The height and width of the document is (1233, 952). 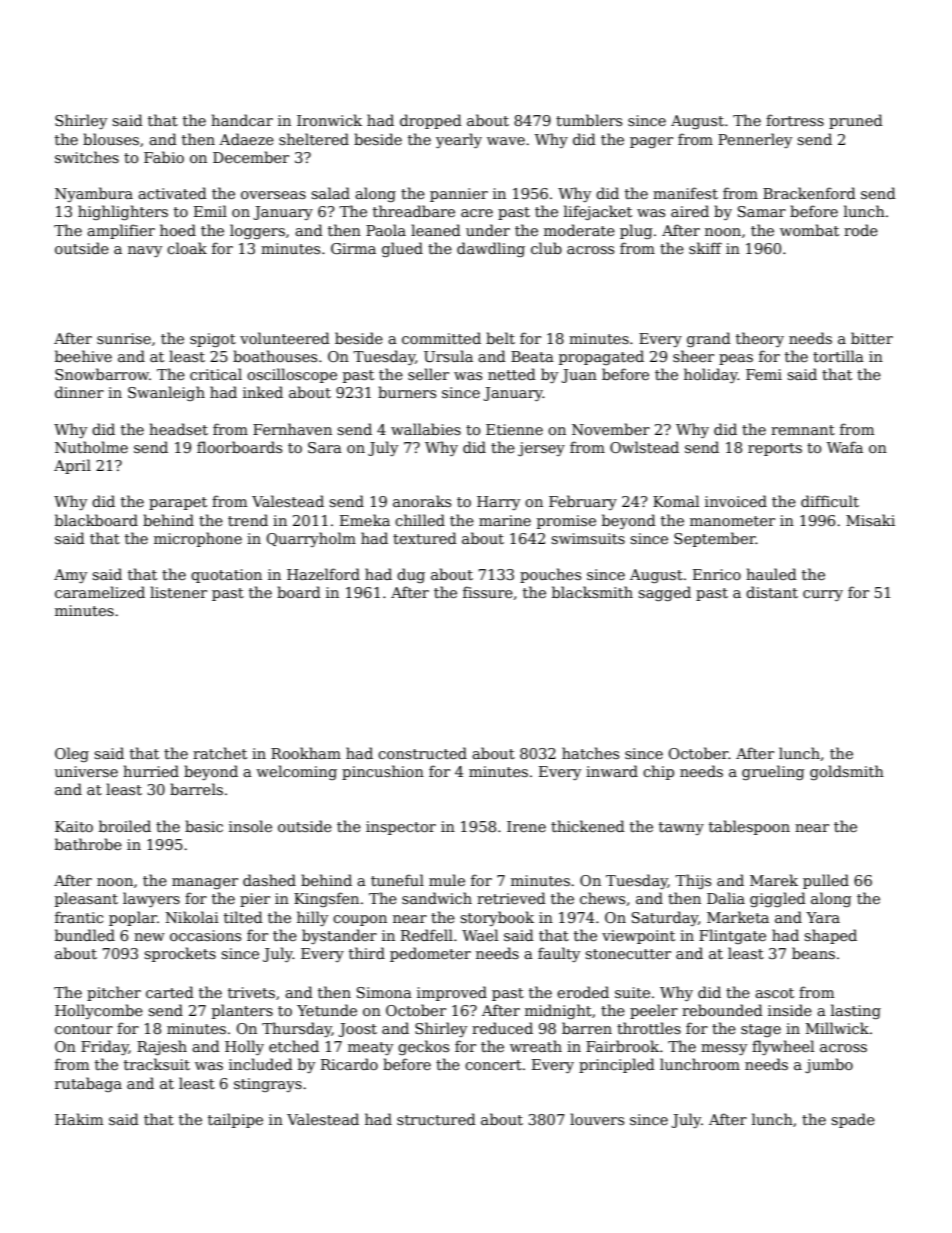 What do you see at coordinates (422, 753) in the document?
I see `constructed` at bounding box center [422, 753].
